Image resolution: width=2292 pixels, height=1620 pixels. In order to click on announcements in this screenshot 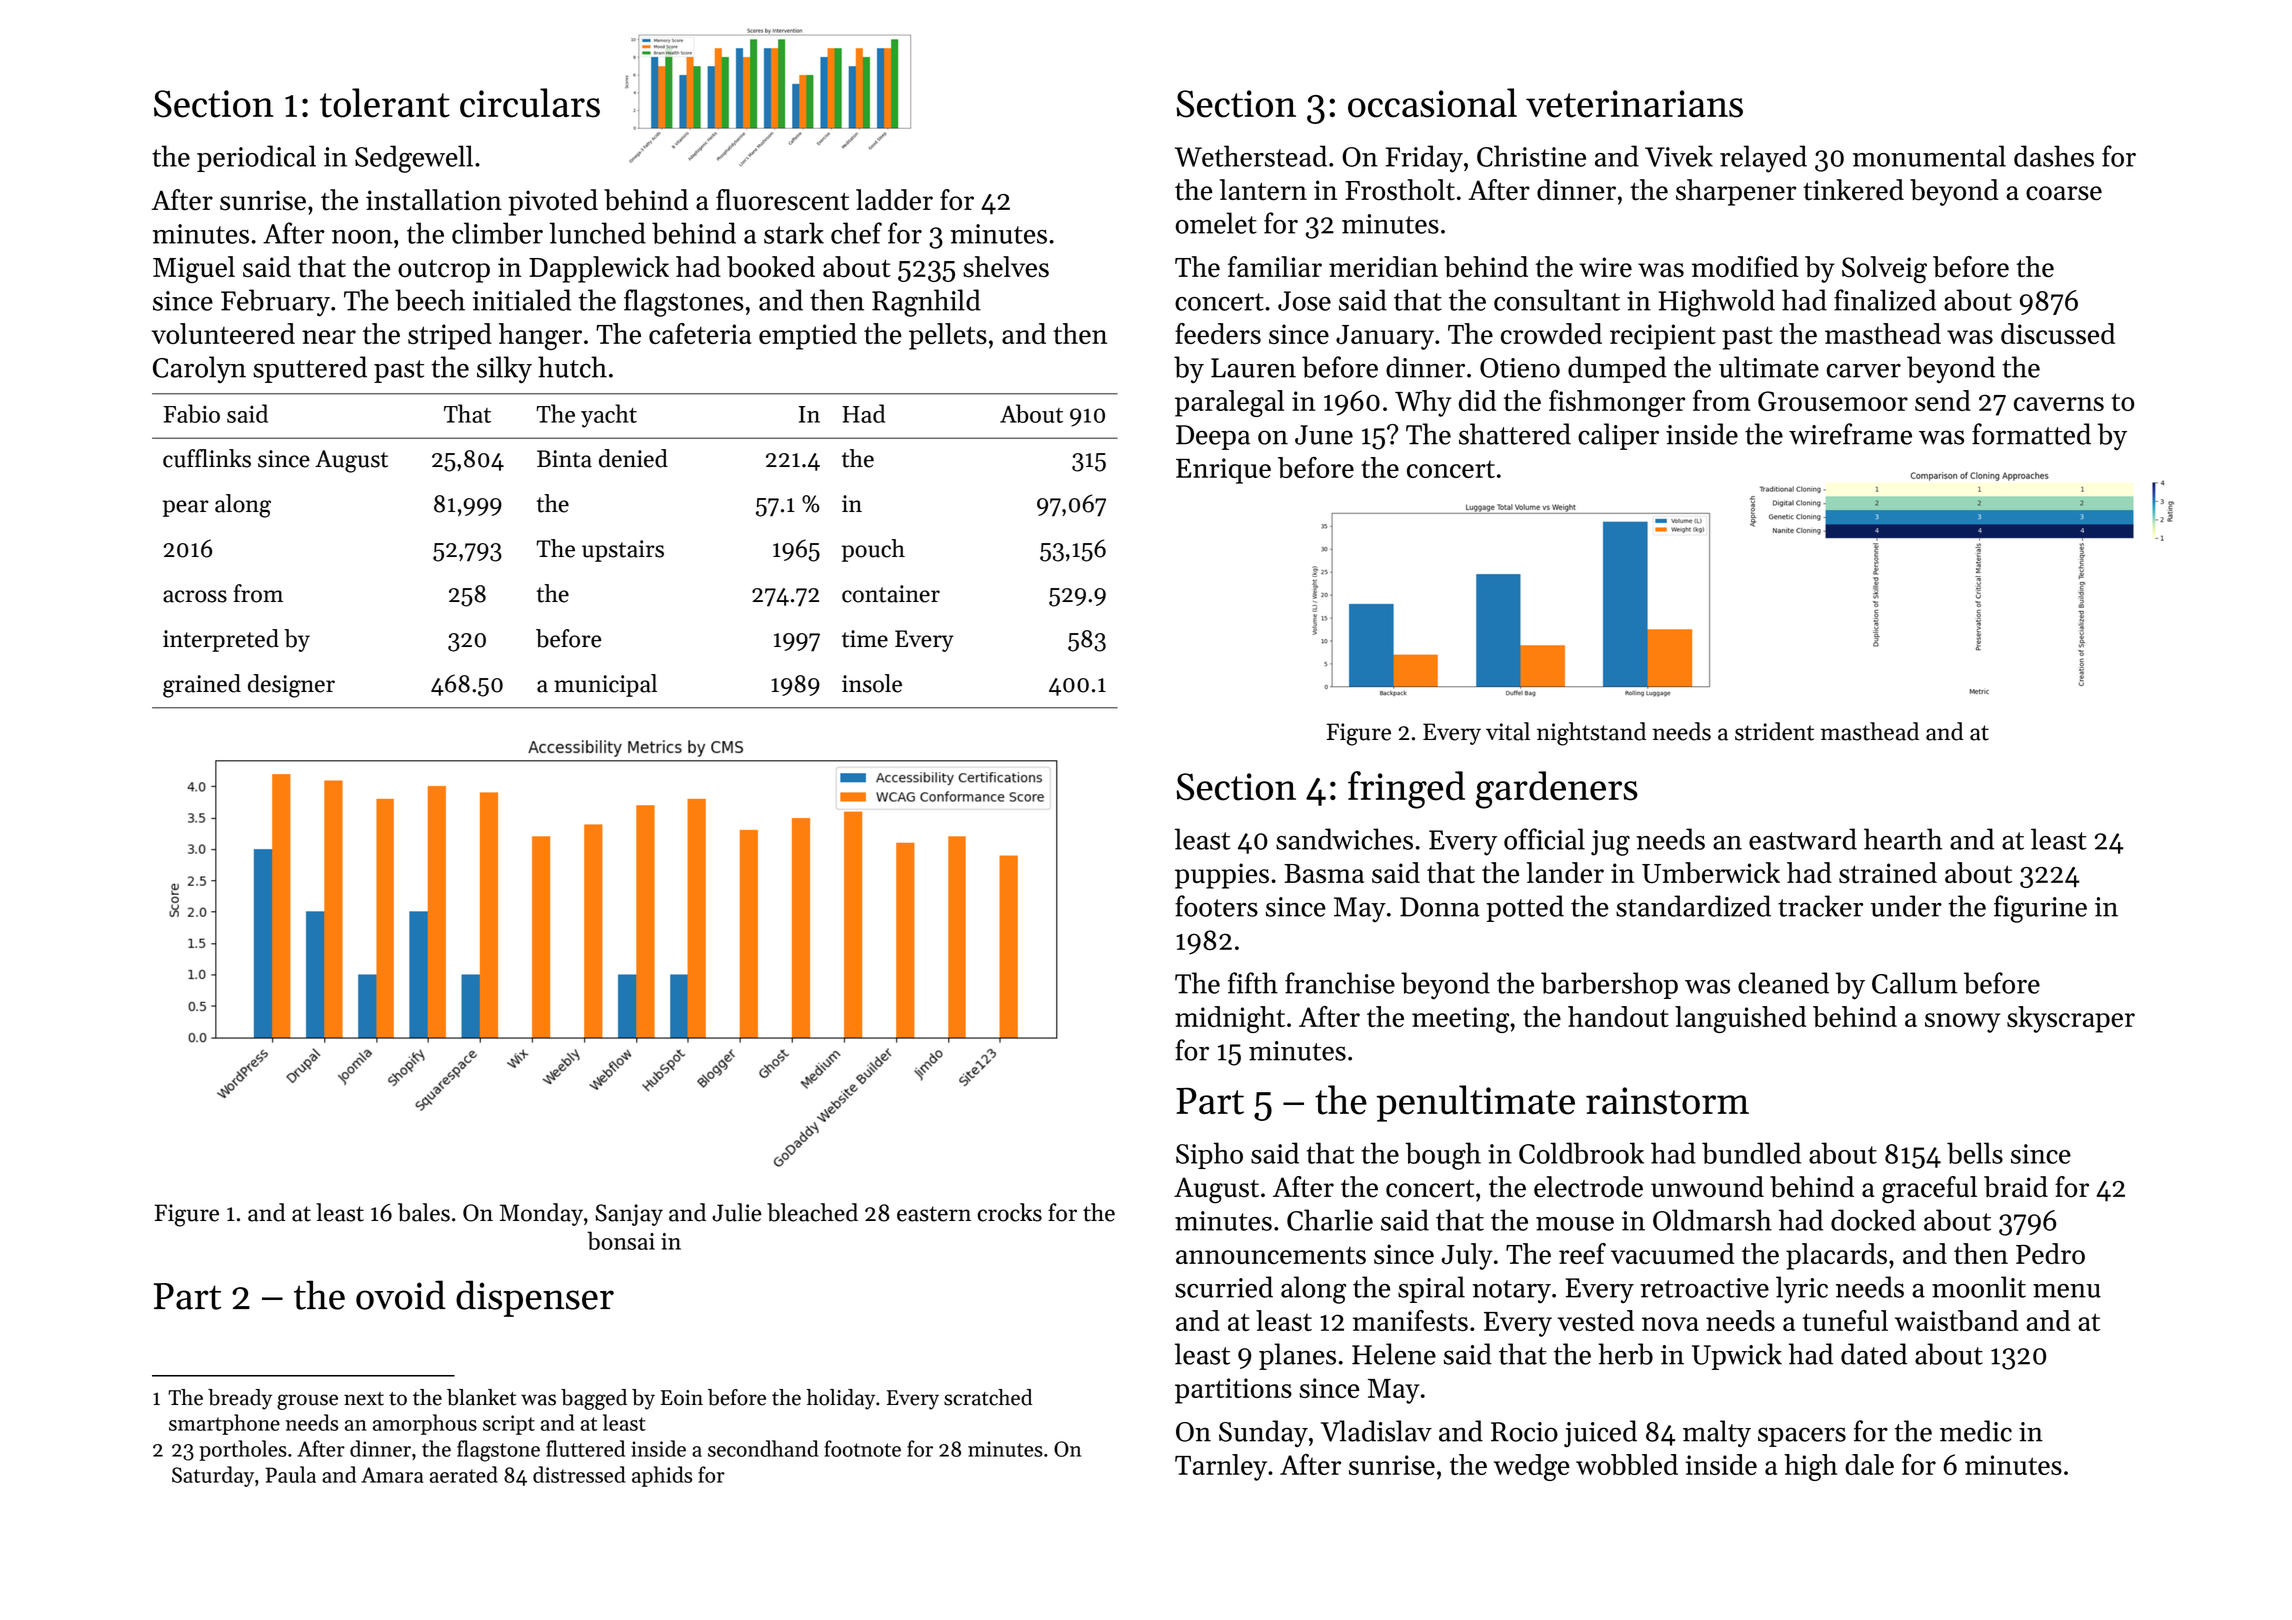, I will do `click(1271, 1256)`.
